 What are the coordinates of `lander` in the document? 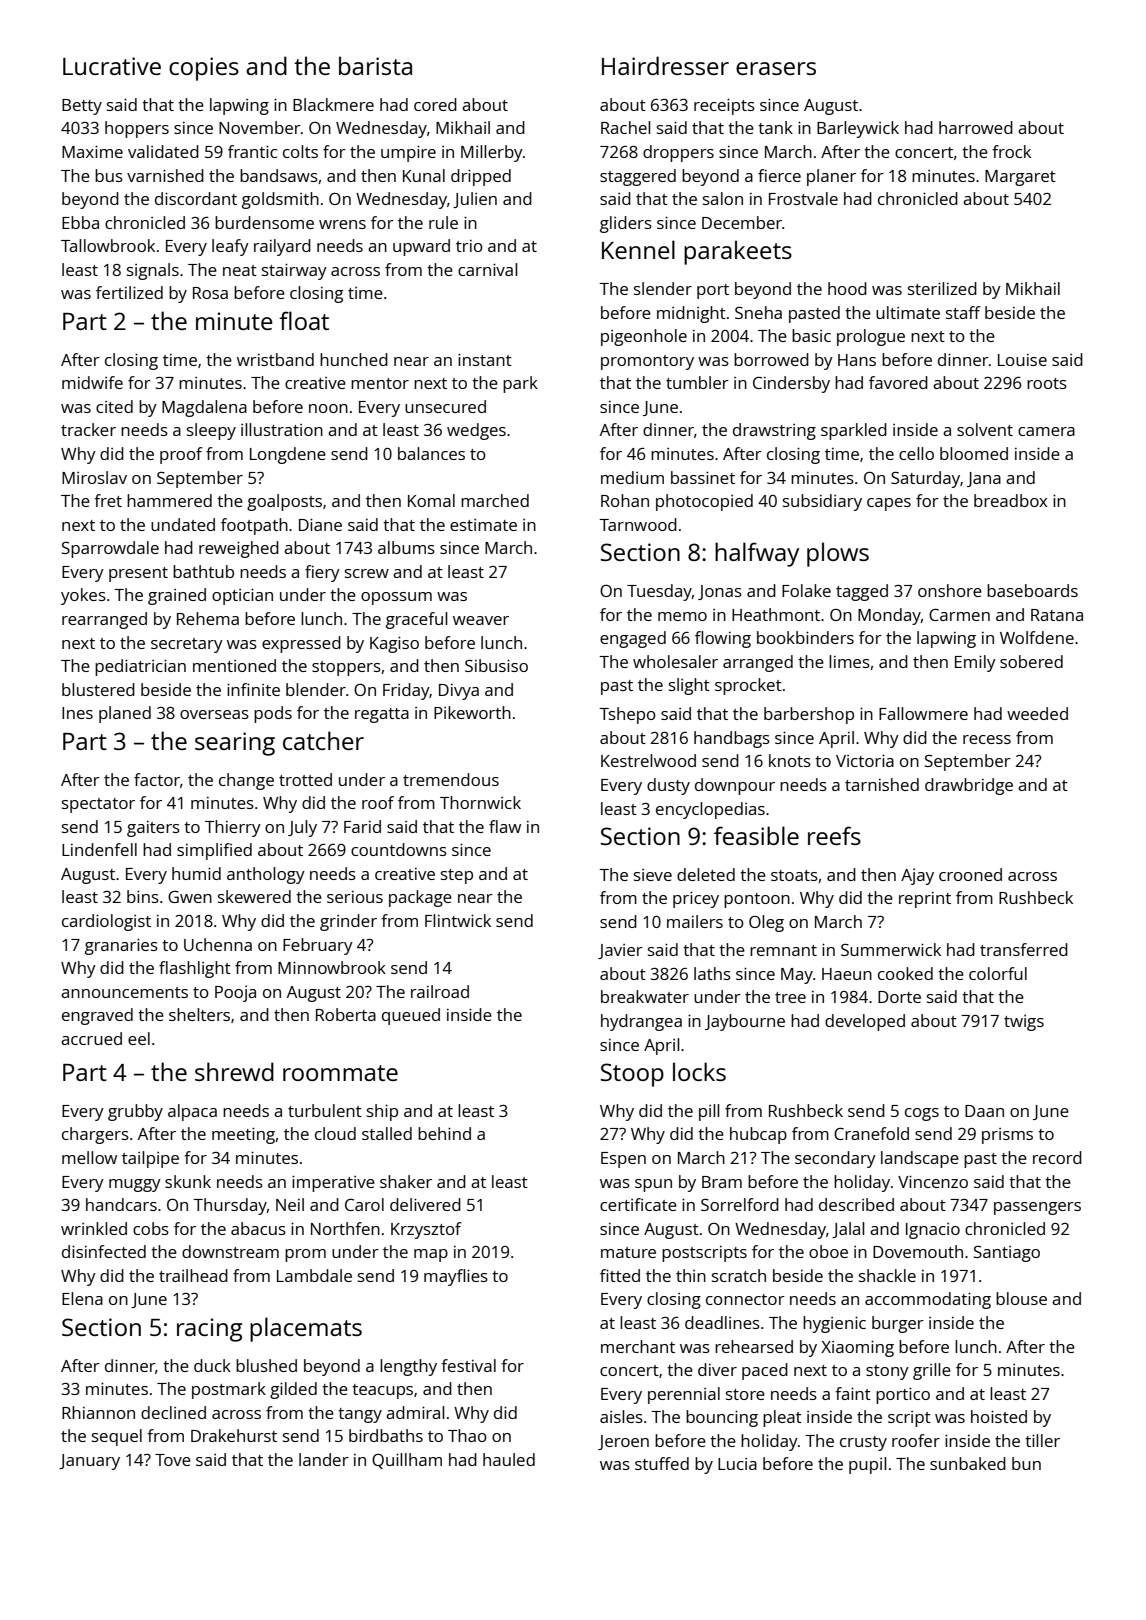 It's located at (324, 1459).
